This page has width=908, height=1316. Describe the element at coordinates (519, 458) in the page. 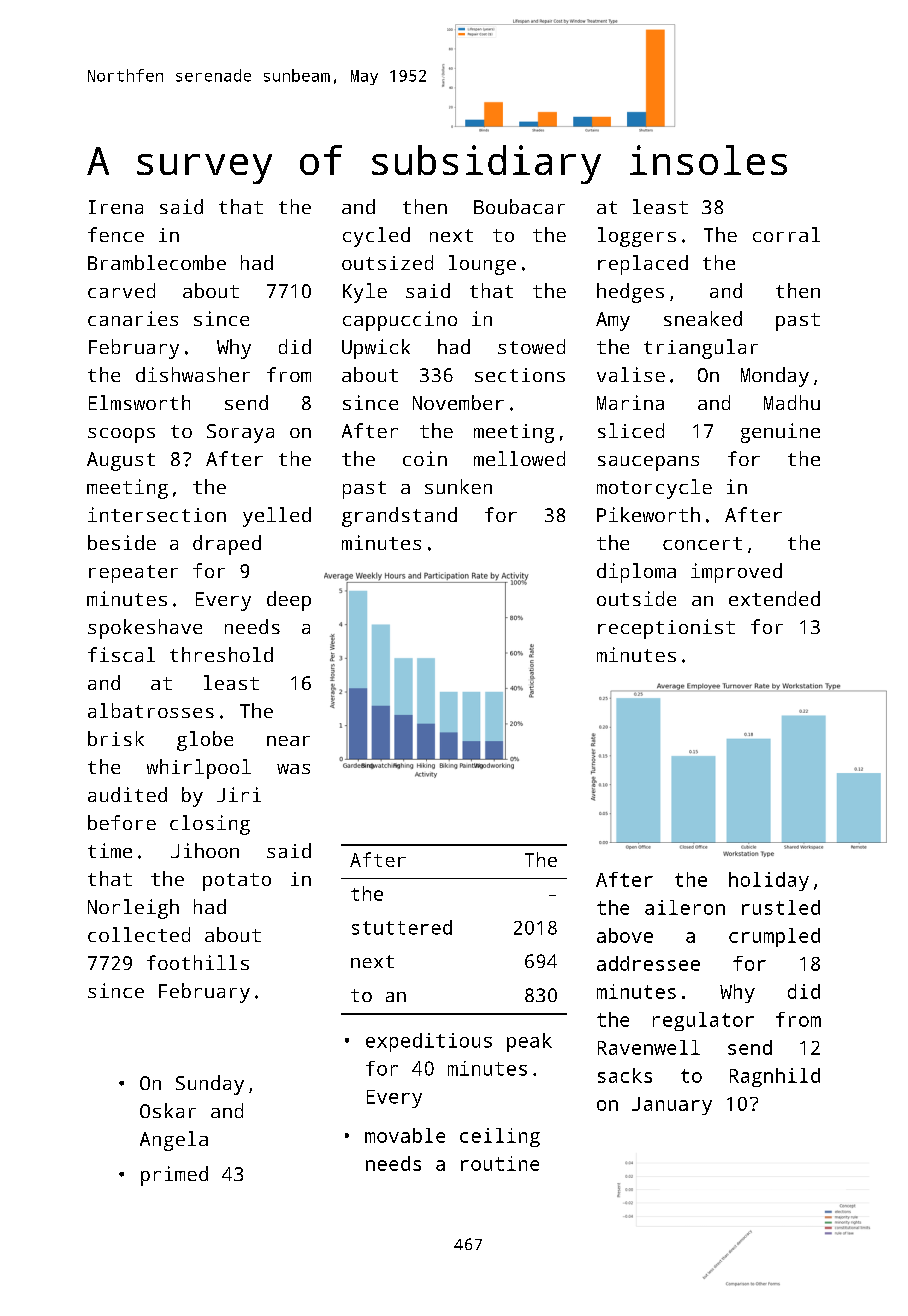

I see `mellowed` at that location.
